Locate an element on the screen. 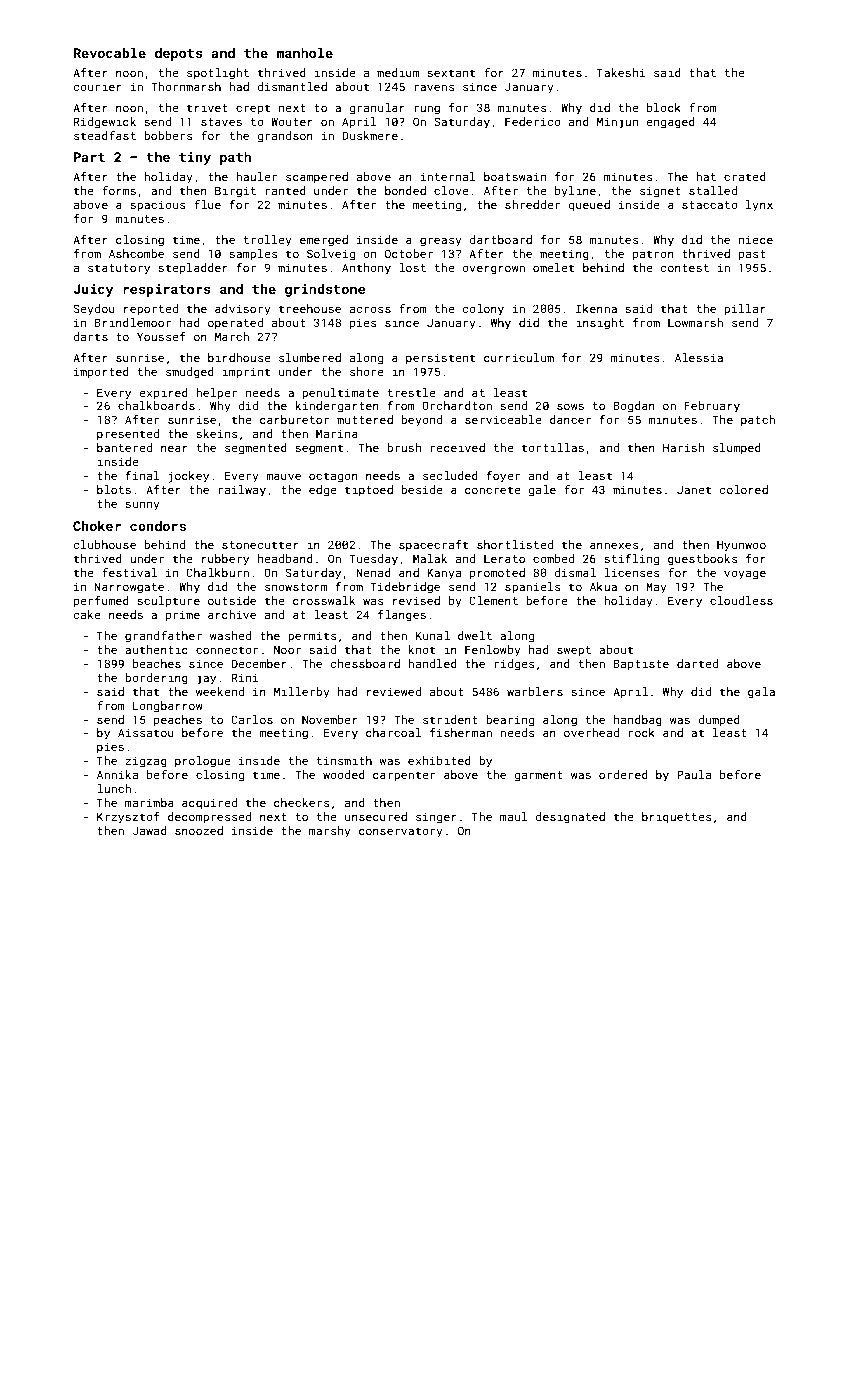  festival is located at coordinates (129, 572).
